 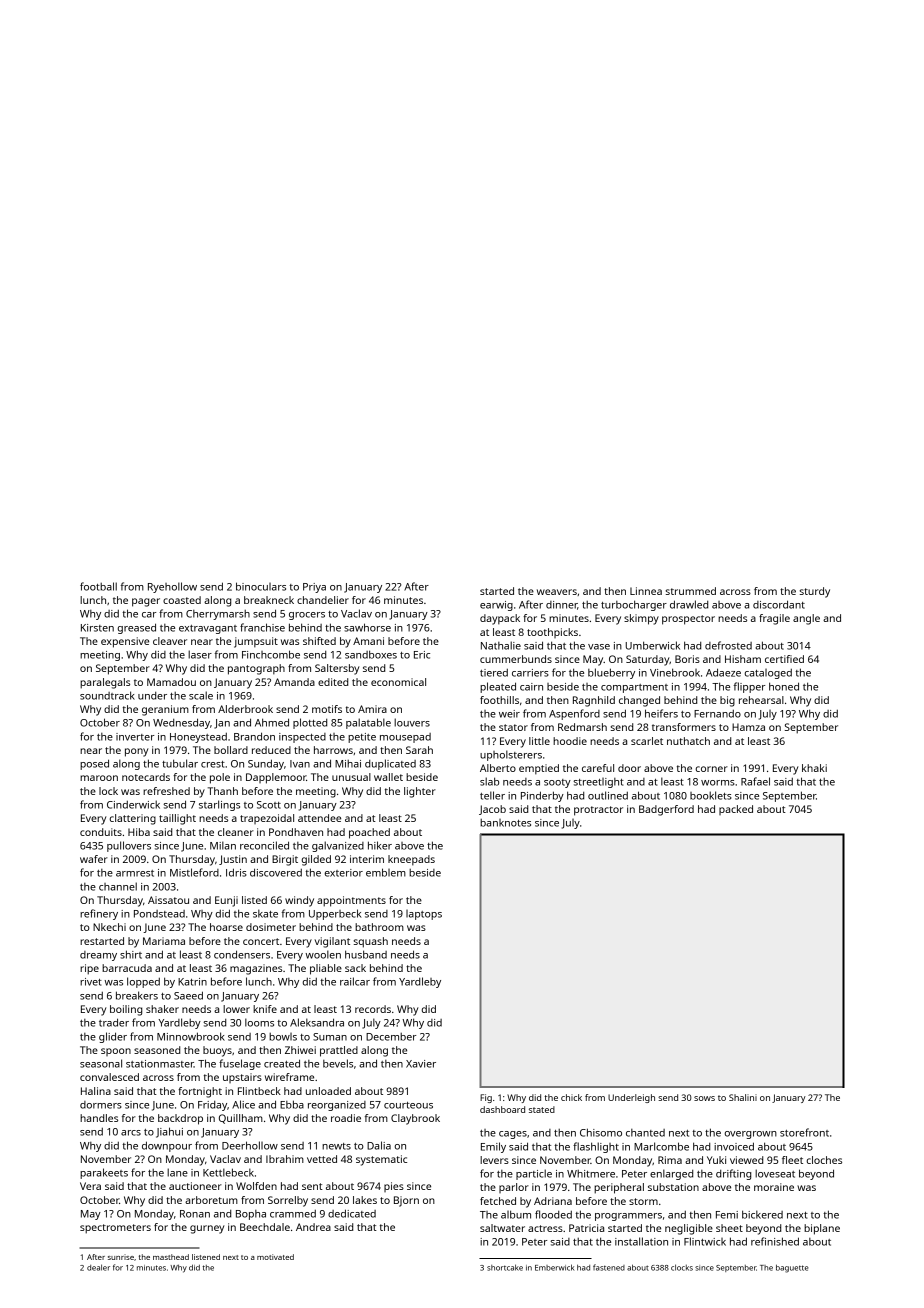 I want to click on Jacob, so click(x=492, y=810).
